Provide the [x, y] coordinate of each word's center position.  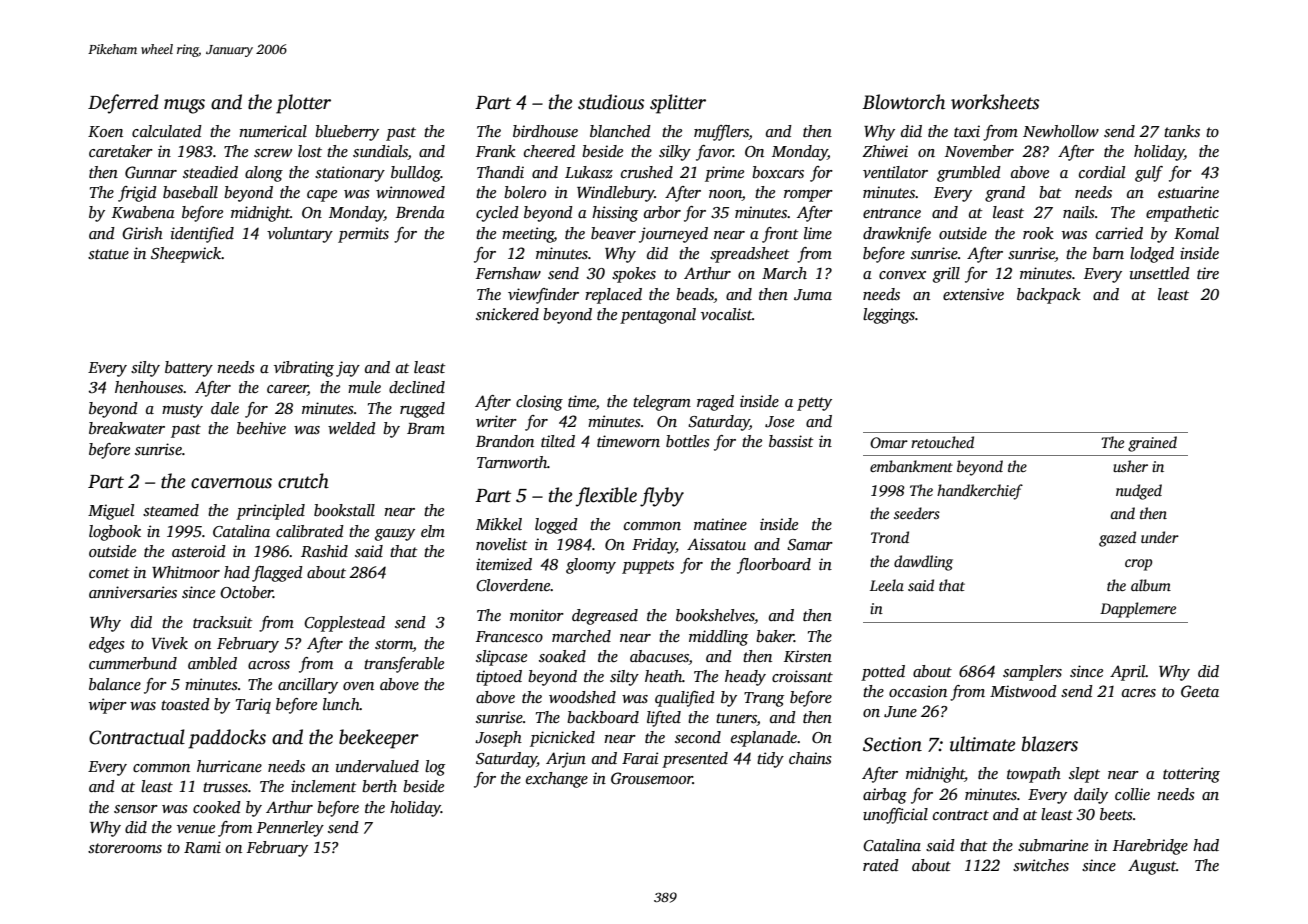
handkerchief [980, 492]
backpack [1049, 296]
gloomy [591, 566]
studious [611, 102]
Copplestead [344, 624]
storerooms [125, 848]
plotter [303, 104]
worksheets [995, 102]
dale [225, 408]
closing [539, 403]
